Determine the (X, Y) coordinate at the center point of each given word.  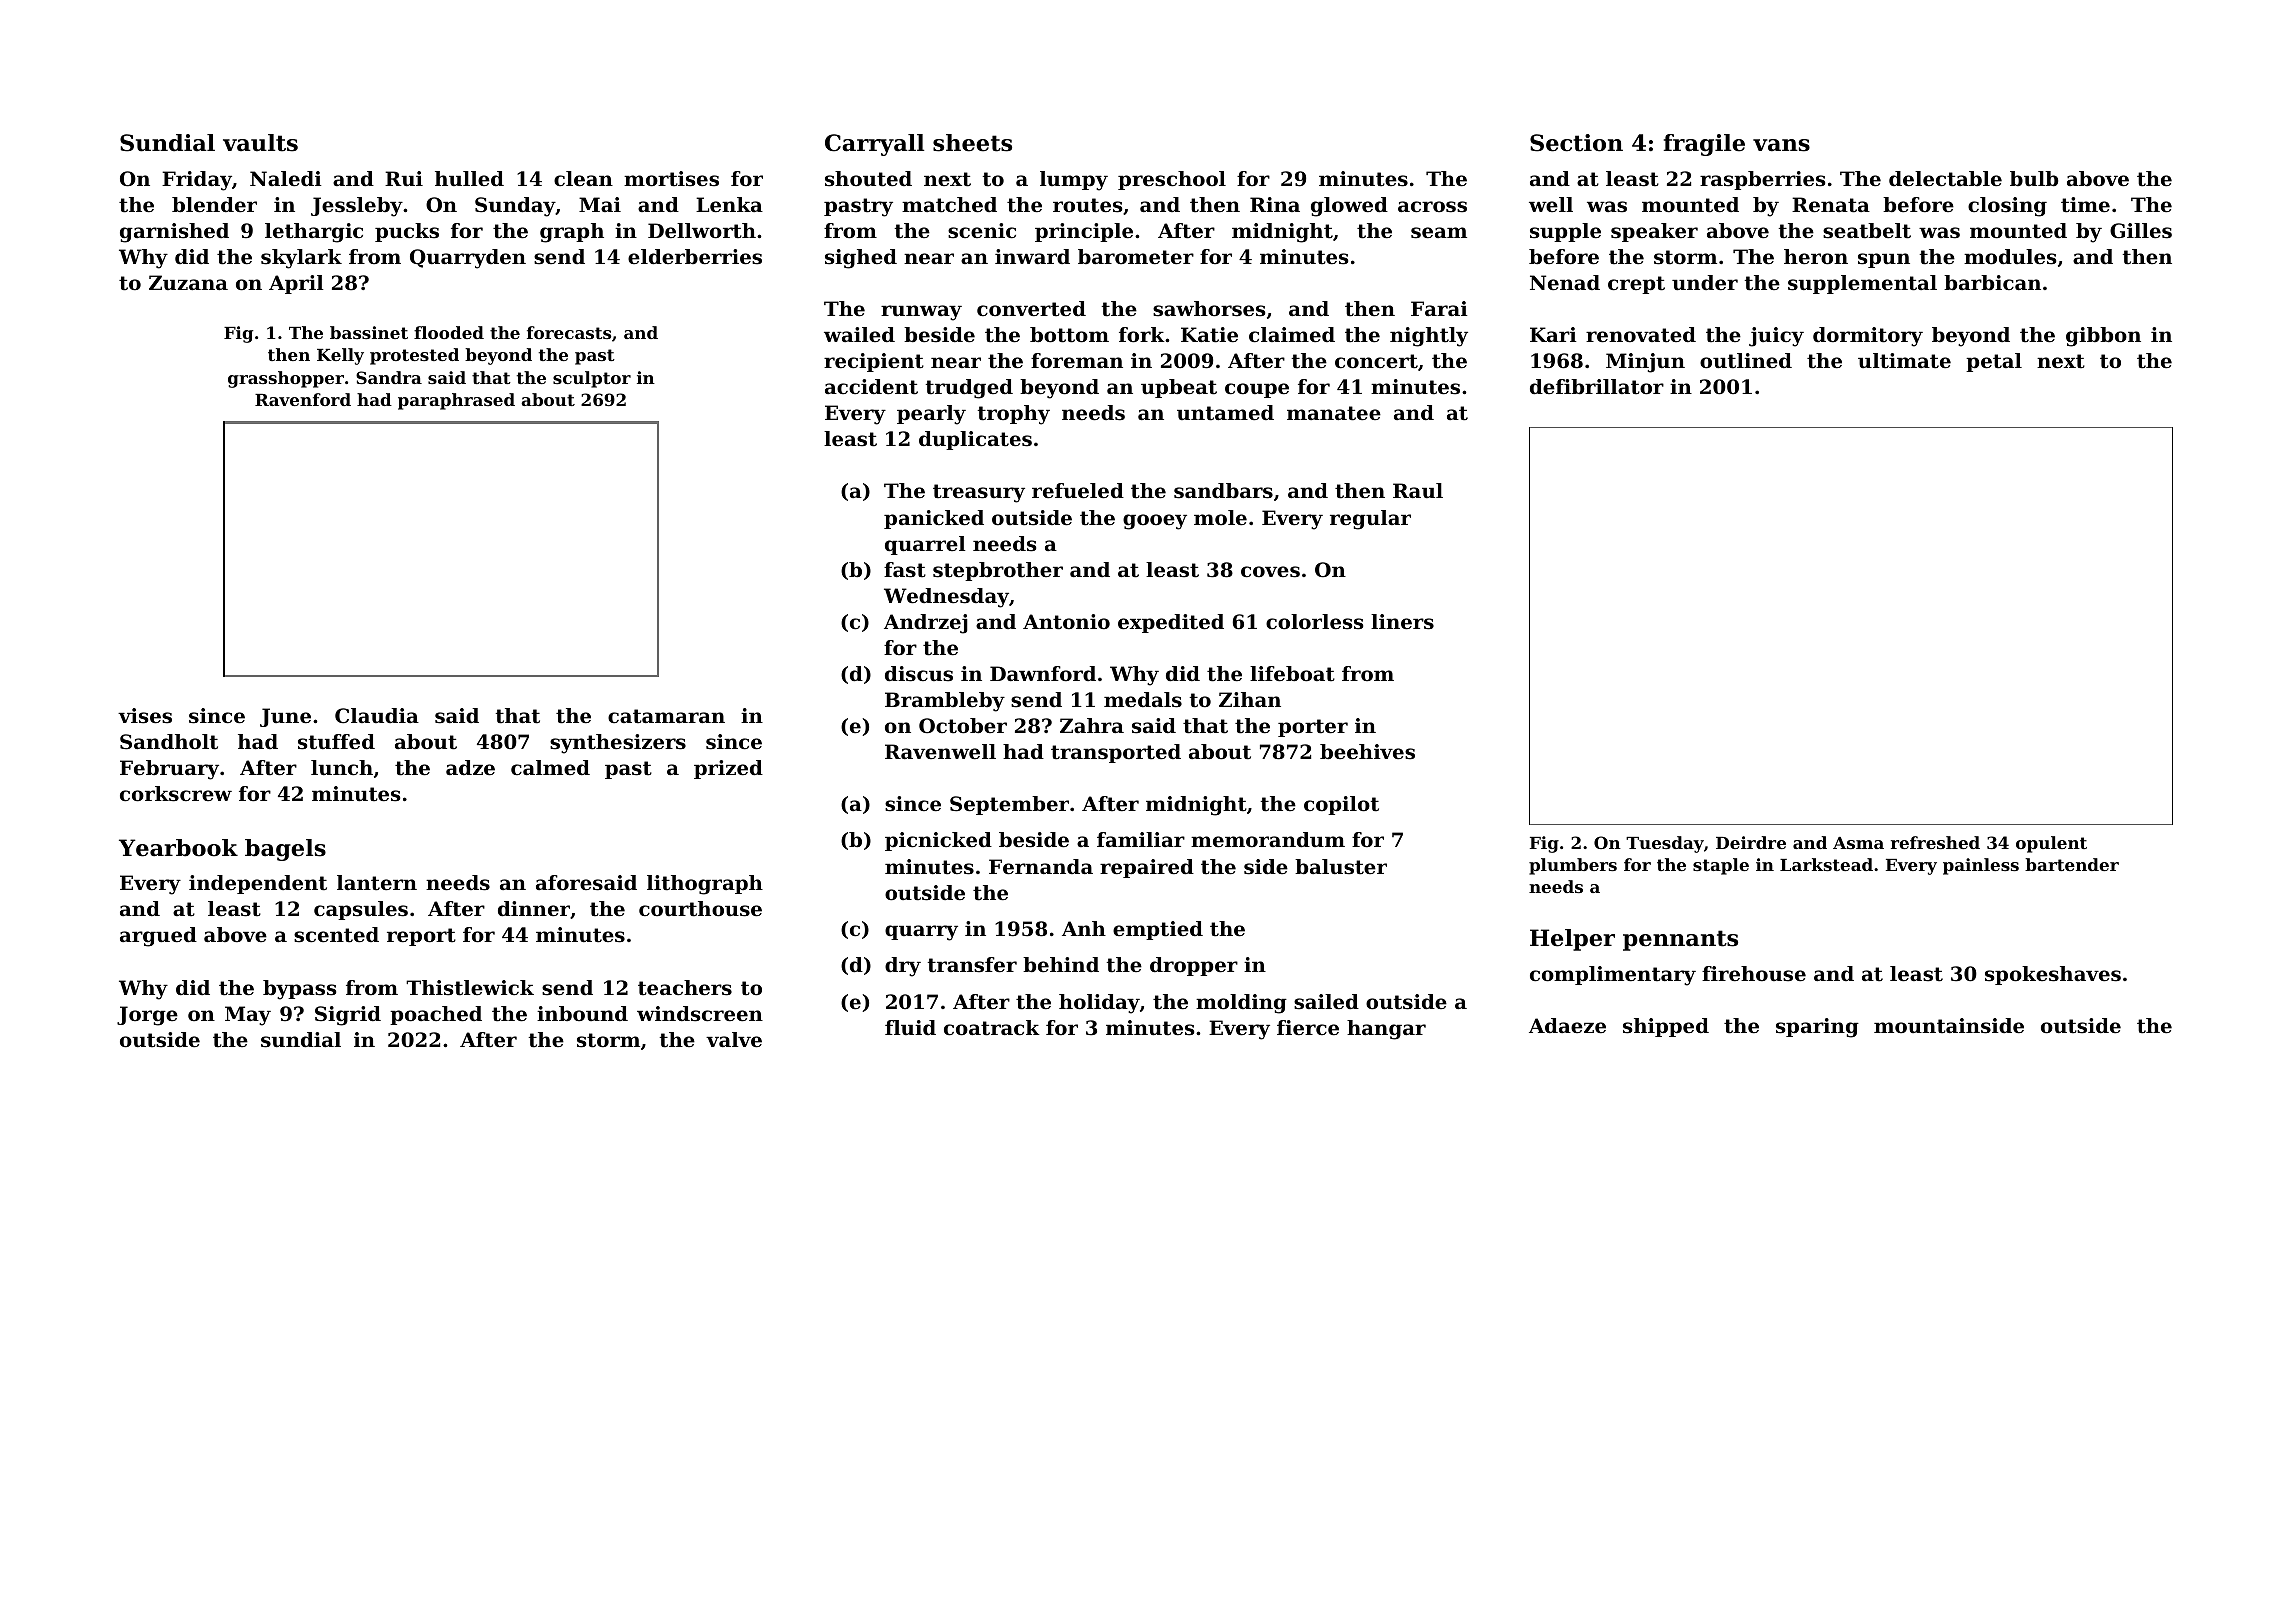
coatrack (992, 1028)
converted (1031, 309)
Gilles (2141, 231)
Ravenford (303, 399)
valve (734, 1040)
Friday (197, 181)
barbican (1992, 283)
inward (1032, 257)
